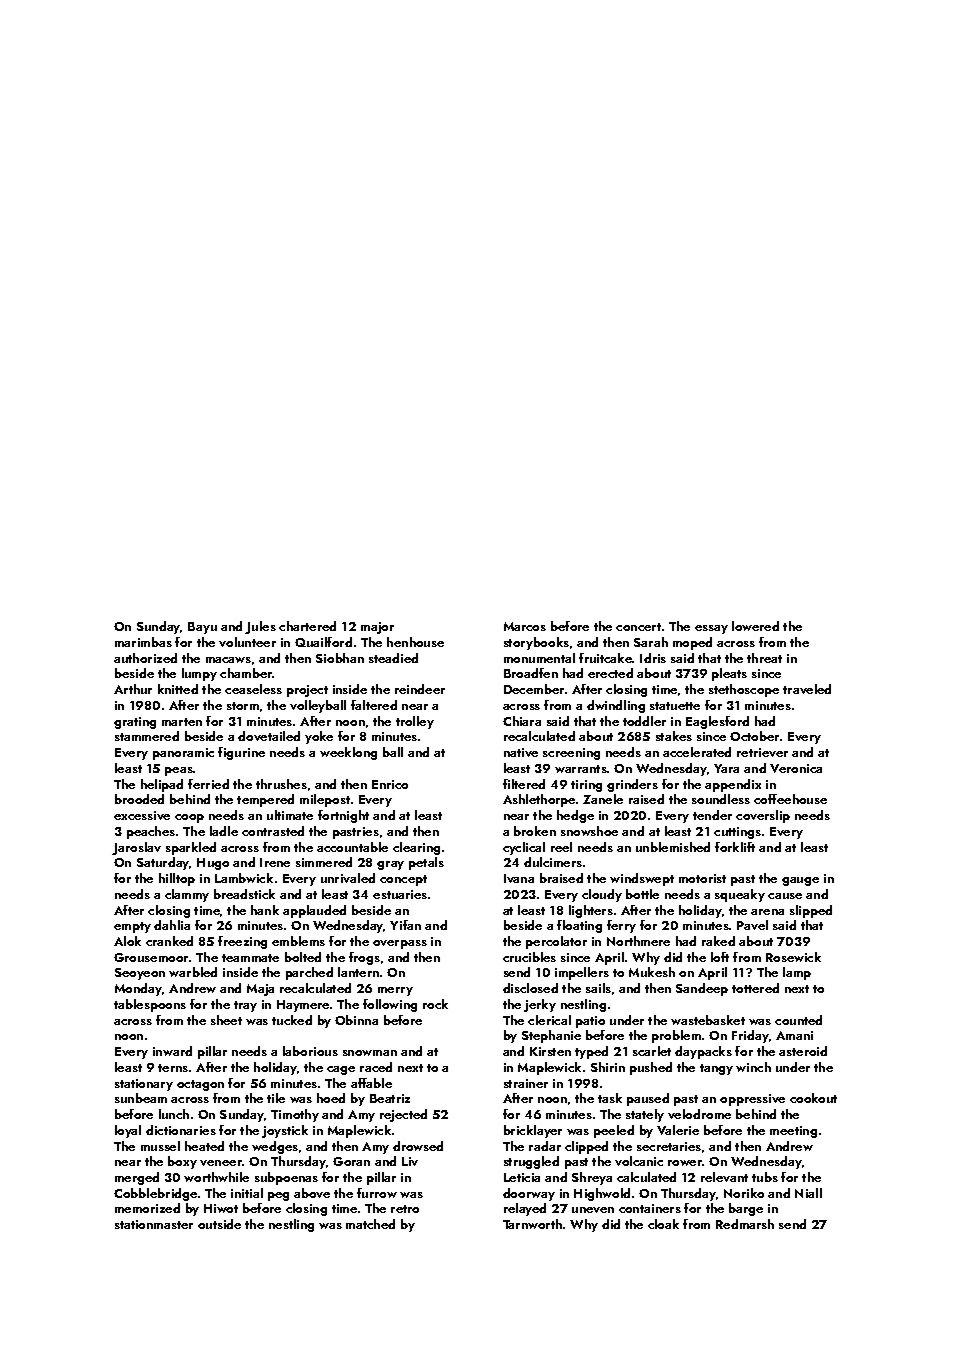 This page has height=1354, width=953. Describe the element at coordinates (796, 768) in the page. I see `Veronica` at that location.
